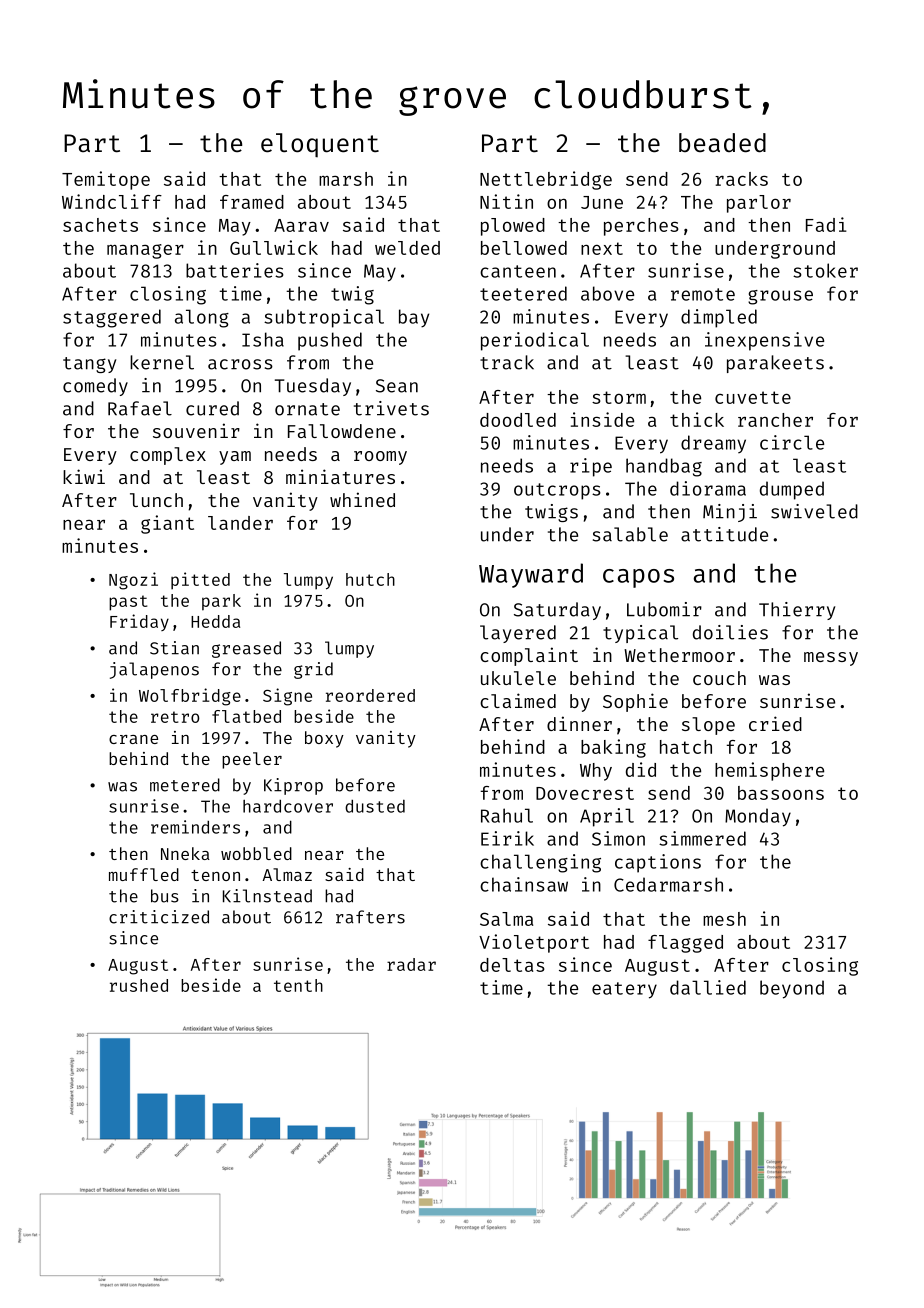 The image size is (924, 1308). I want to click on dallied, so click(708, 987).
